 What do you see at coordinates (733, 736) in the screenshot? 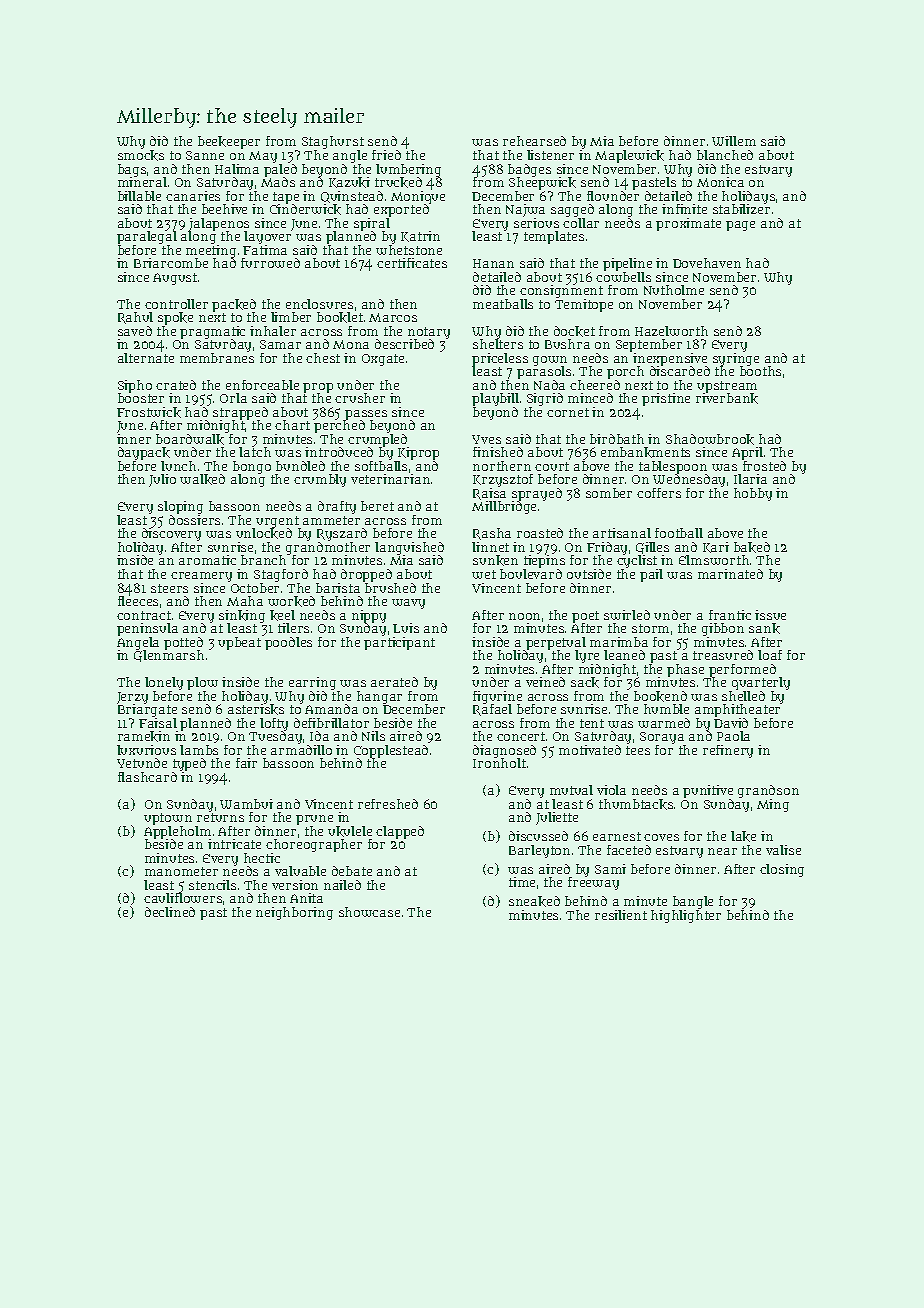
I see `Paola` at bounding box center [733, 736].
